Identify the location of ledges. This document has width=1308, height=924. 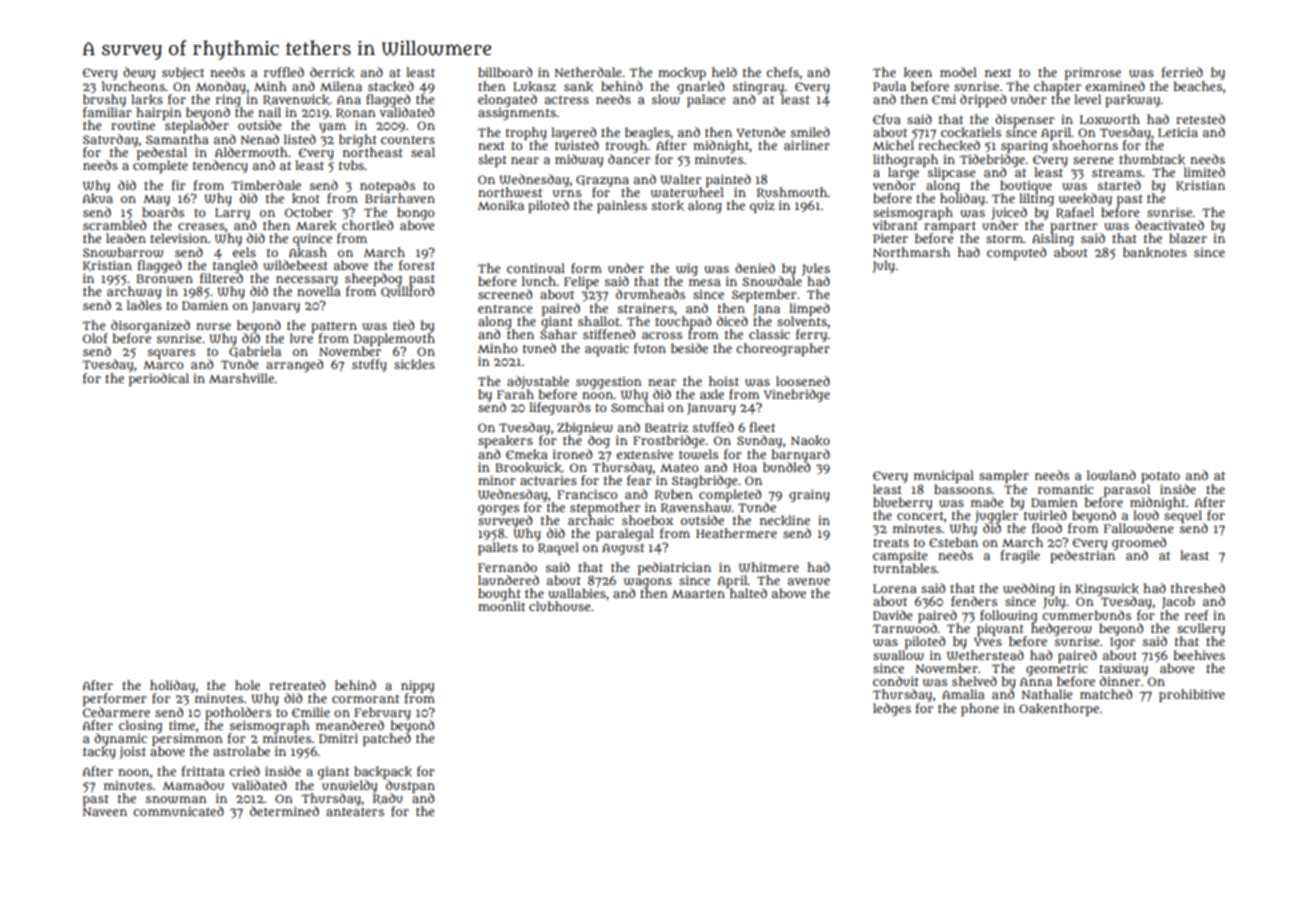
(892, 709).
